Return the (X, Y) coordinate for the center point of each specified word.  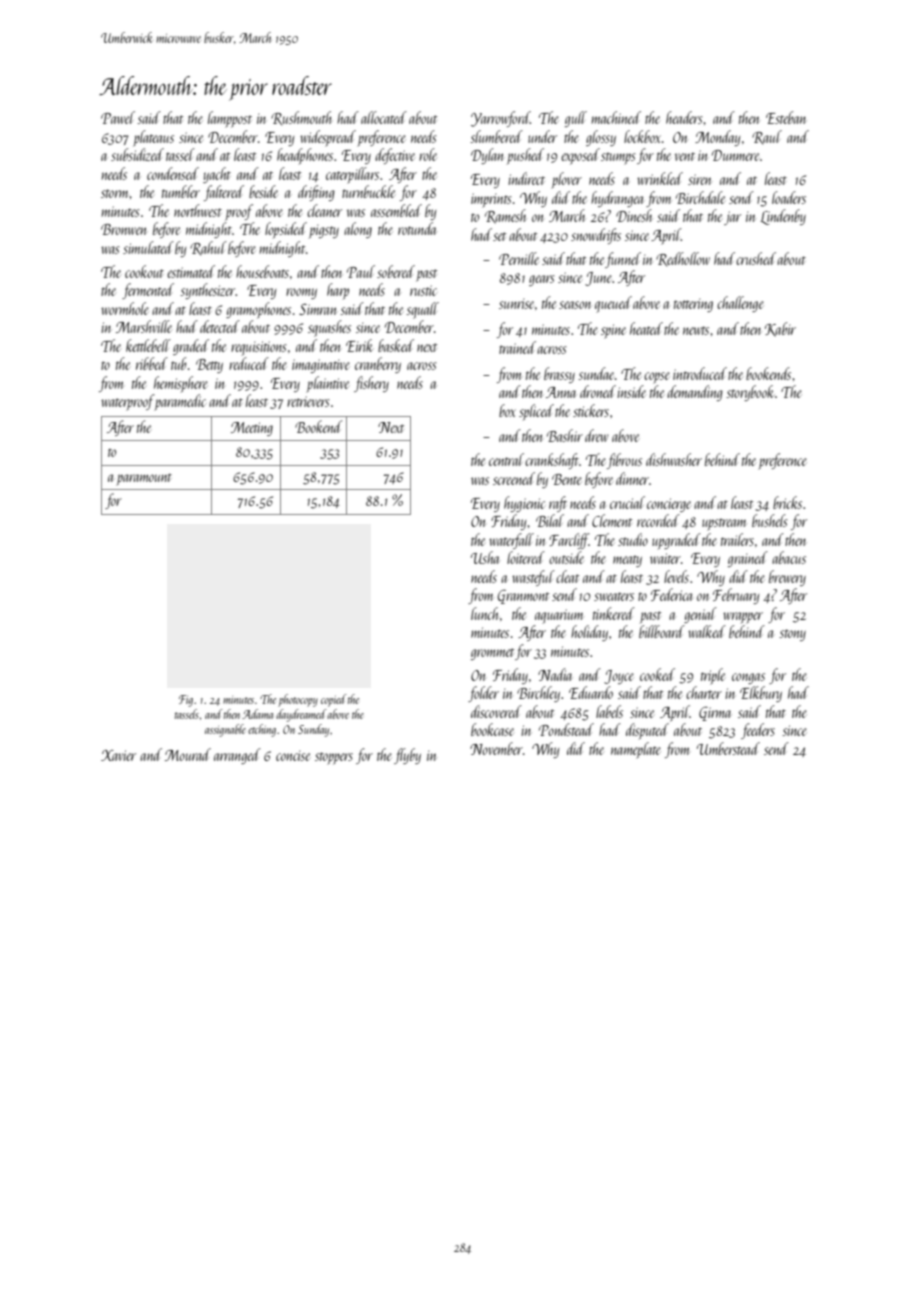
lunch (484, 613)
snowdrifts (596, 236)
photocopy (298, 700)
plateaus (153, 138)
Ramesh (505, 216)
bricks (787, 502)
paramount (144, 479)
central (506, 459)
